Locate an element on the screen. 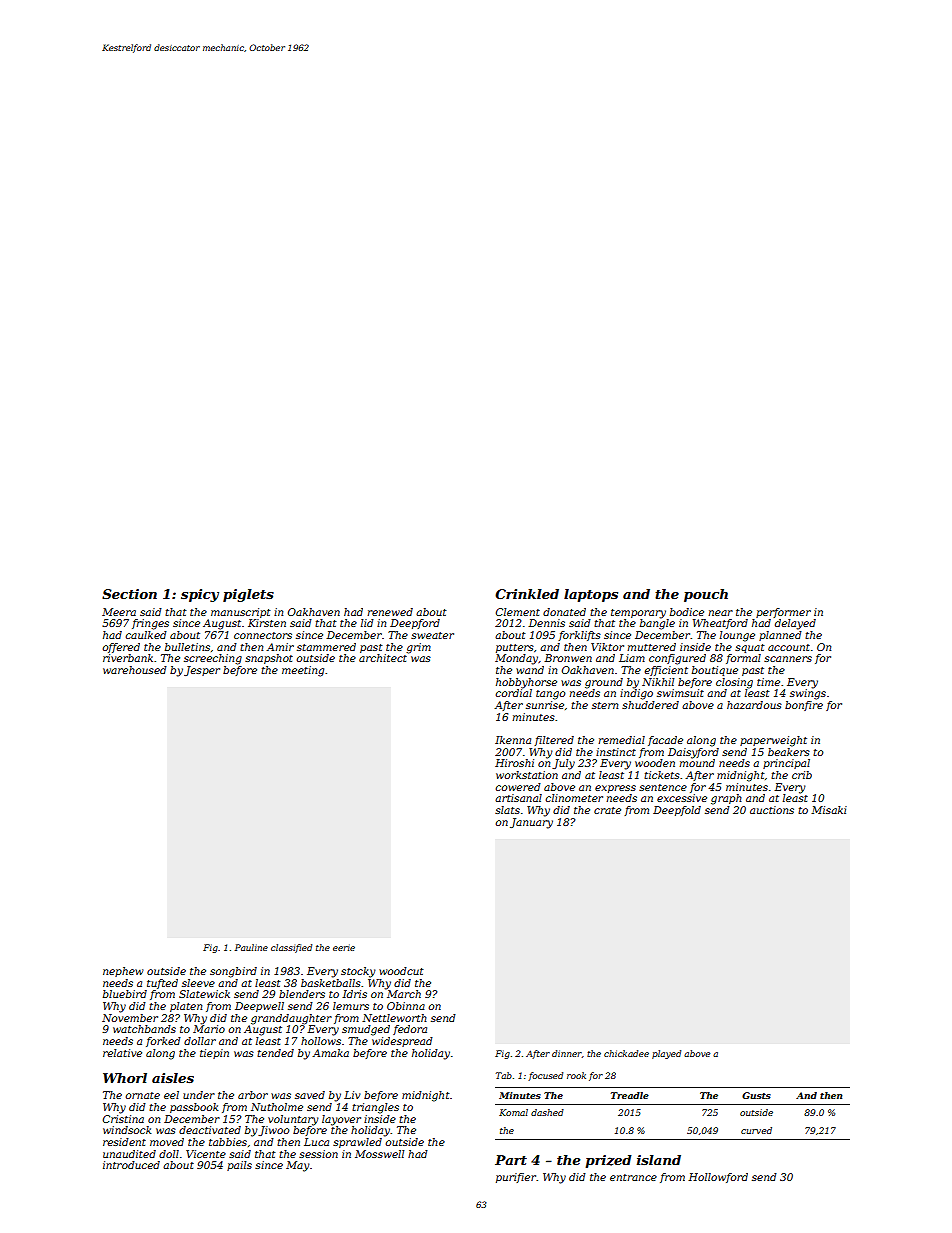 The width and height of the screenshot is (952, 1233). Pauline is located at coordinates (251, 947).
